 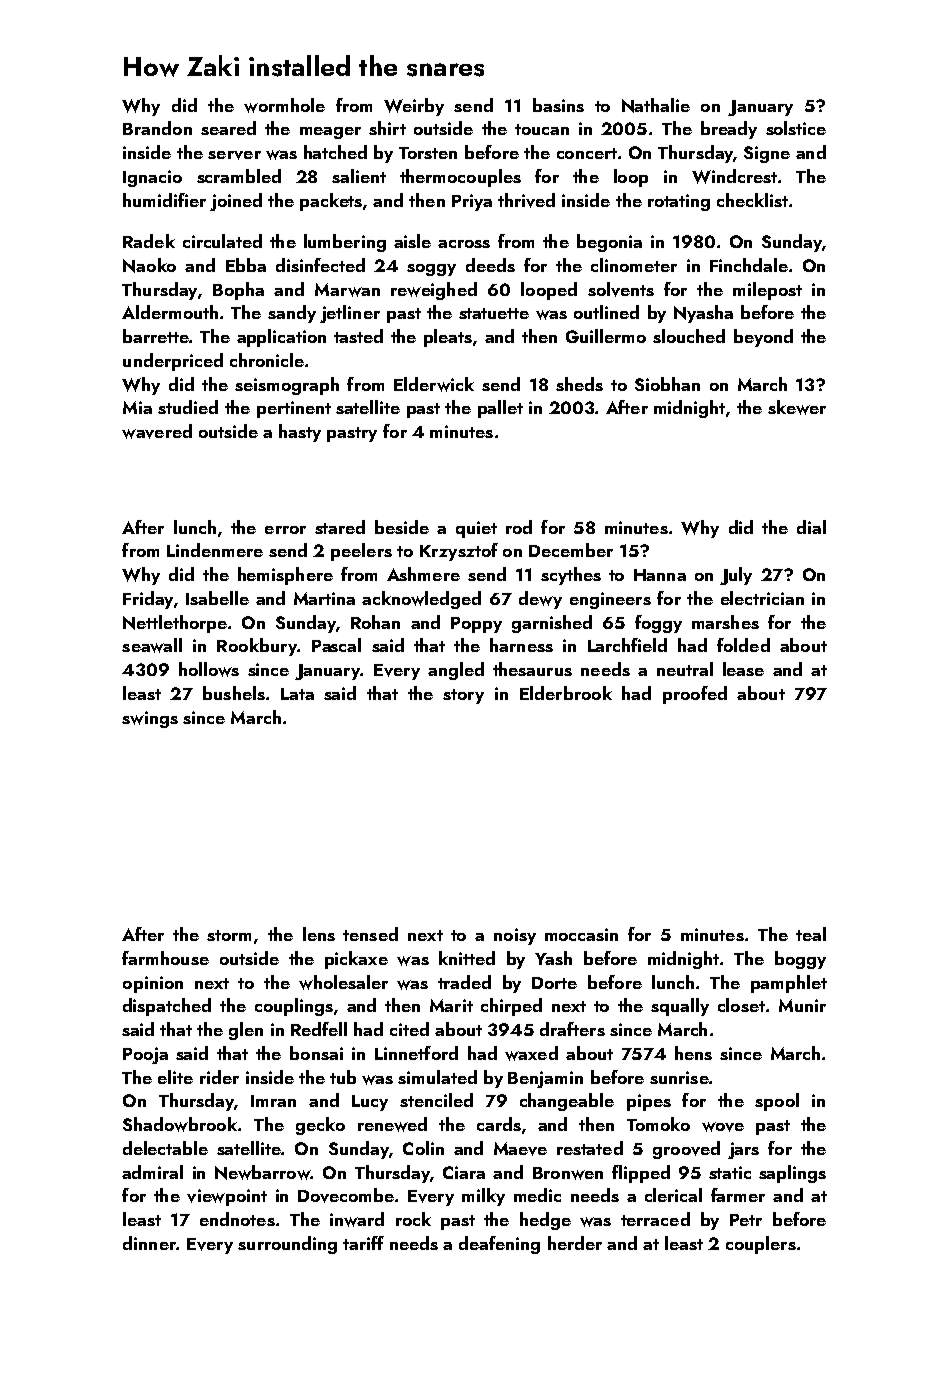 I want to click on Ashmere, so click(x=423, y=574).
